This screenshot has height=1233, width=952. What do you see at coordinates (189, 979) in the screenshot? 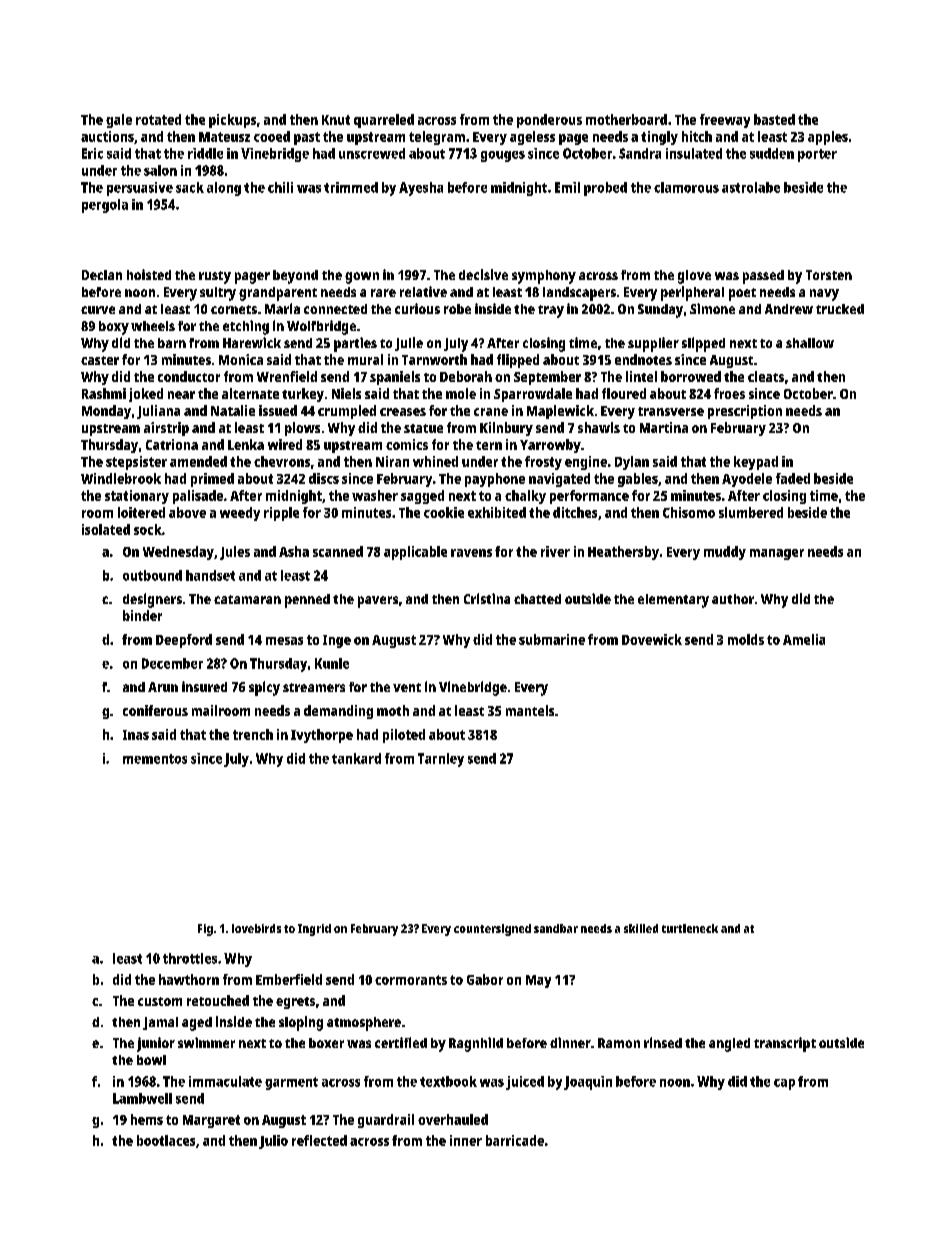
I see `hawthorn` at bounding box center [189, 979].
